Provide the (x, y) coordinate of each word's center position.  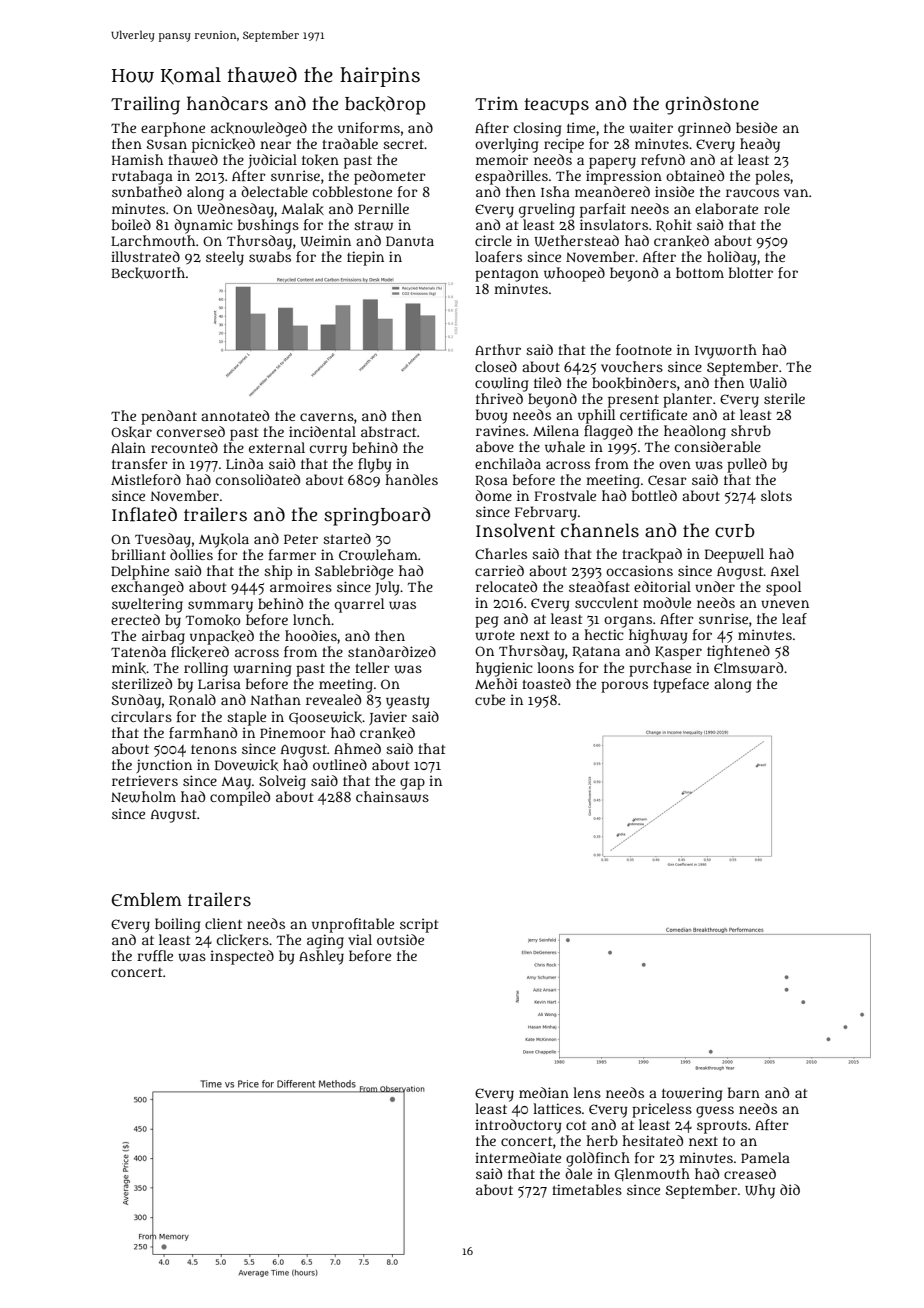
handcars (227, 103)
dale (578, 1173)
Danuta (410, 241)
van (796, 193)
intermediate (518, 1157)
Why (760, 1191)
